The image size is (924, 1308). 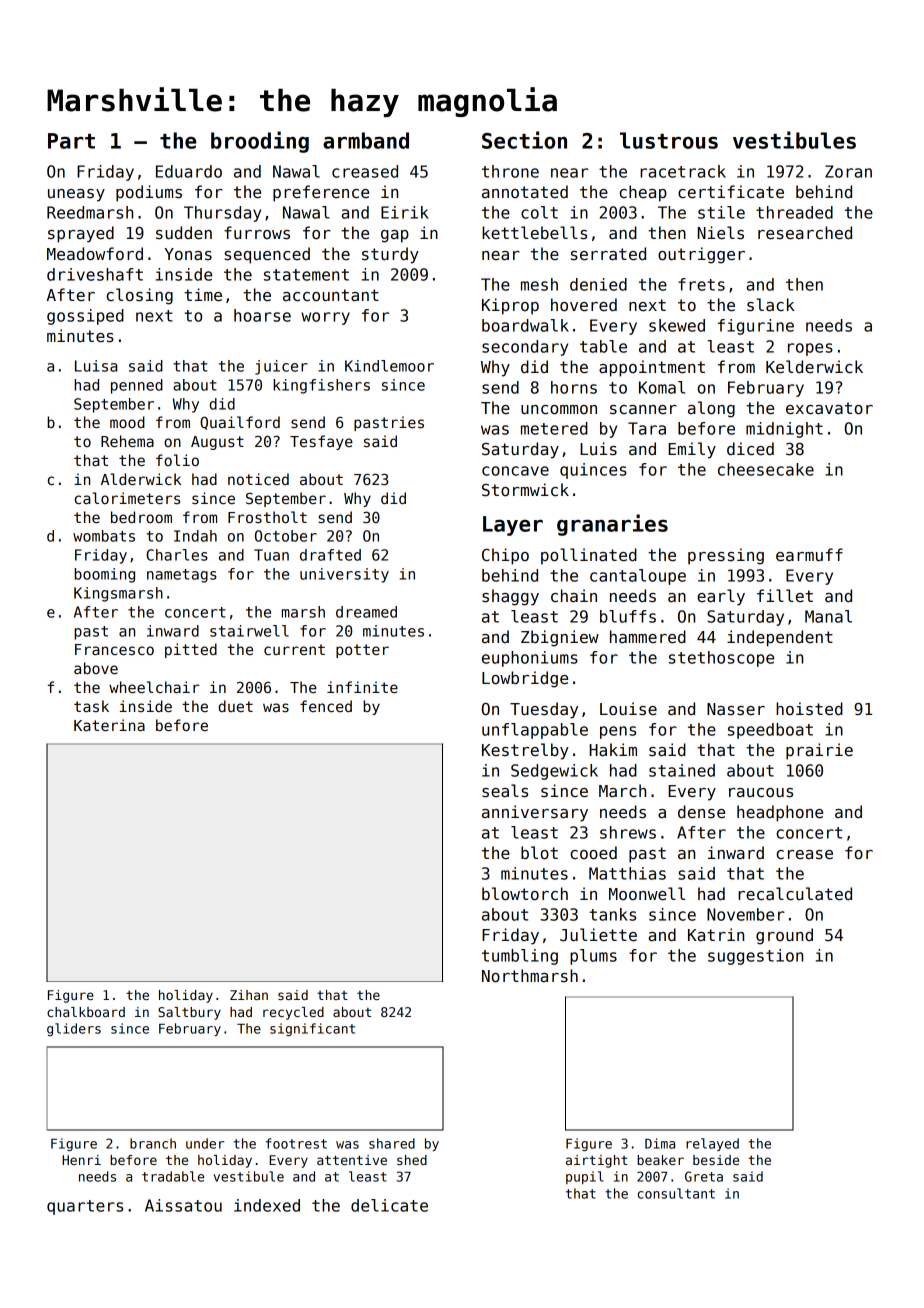 What do you see at coordinates (525, 348) in the page?
I see `secondary` at bounding box center [525, 348].
